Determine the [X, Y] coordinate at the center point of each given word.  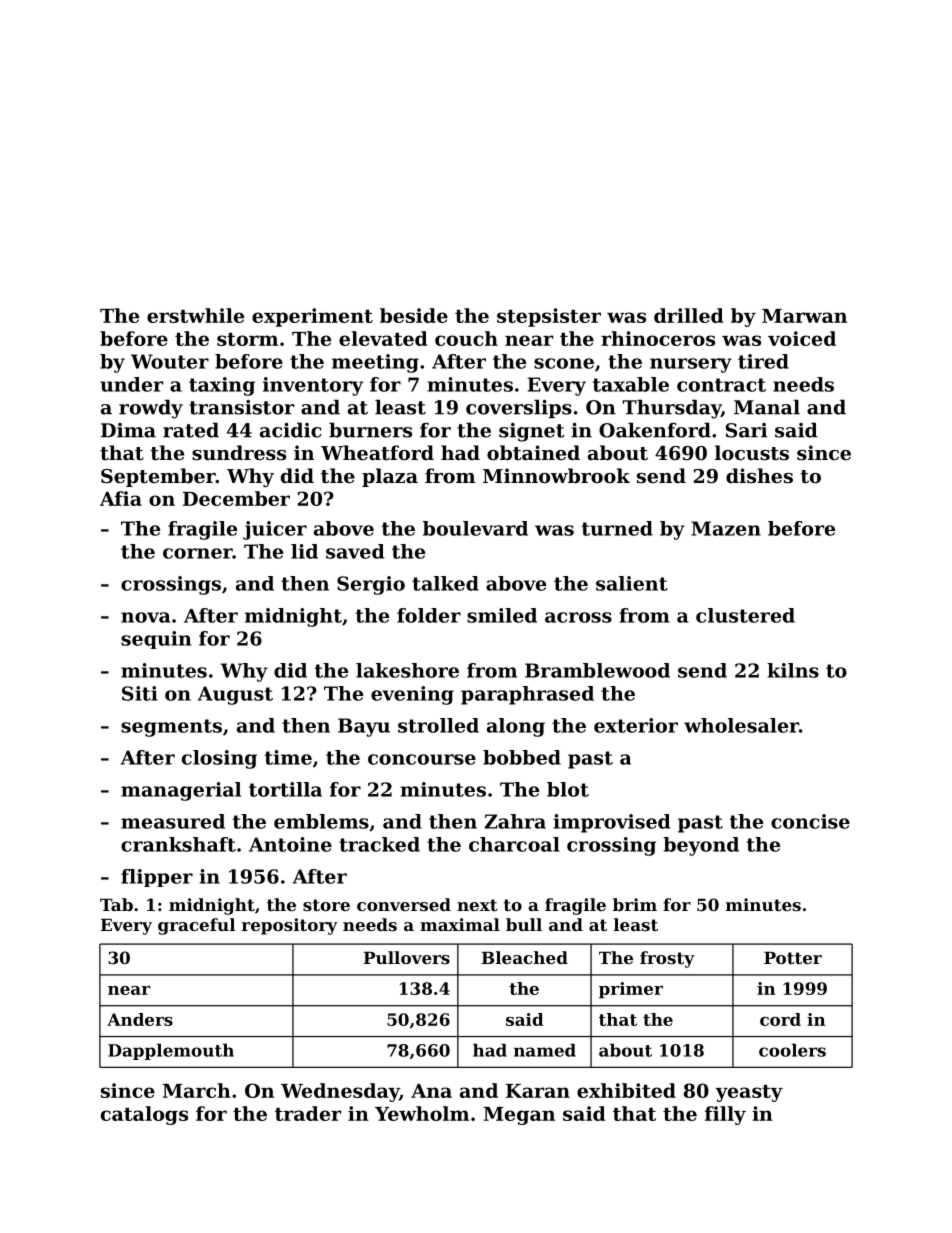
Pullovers [407, 957]
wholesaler [741, 725]
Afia [121, 498]
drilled [689, 315]
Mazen [726, 528]
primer [631, 990]
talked [445, 583]
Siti [140, 693]
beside [414, 315]
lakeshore [407, 670]
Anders [140, 1019]
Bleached [525, 957]
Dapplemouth [171, 1051]
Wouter [170, 361]
